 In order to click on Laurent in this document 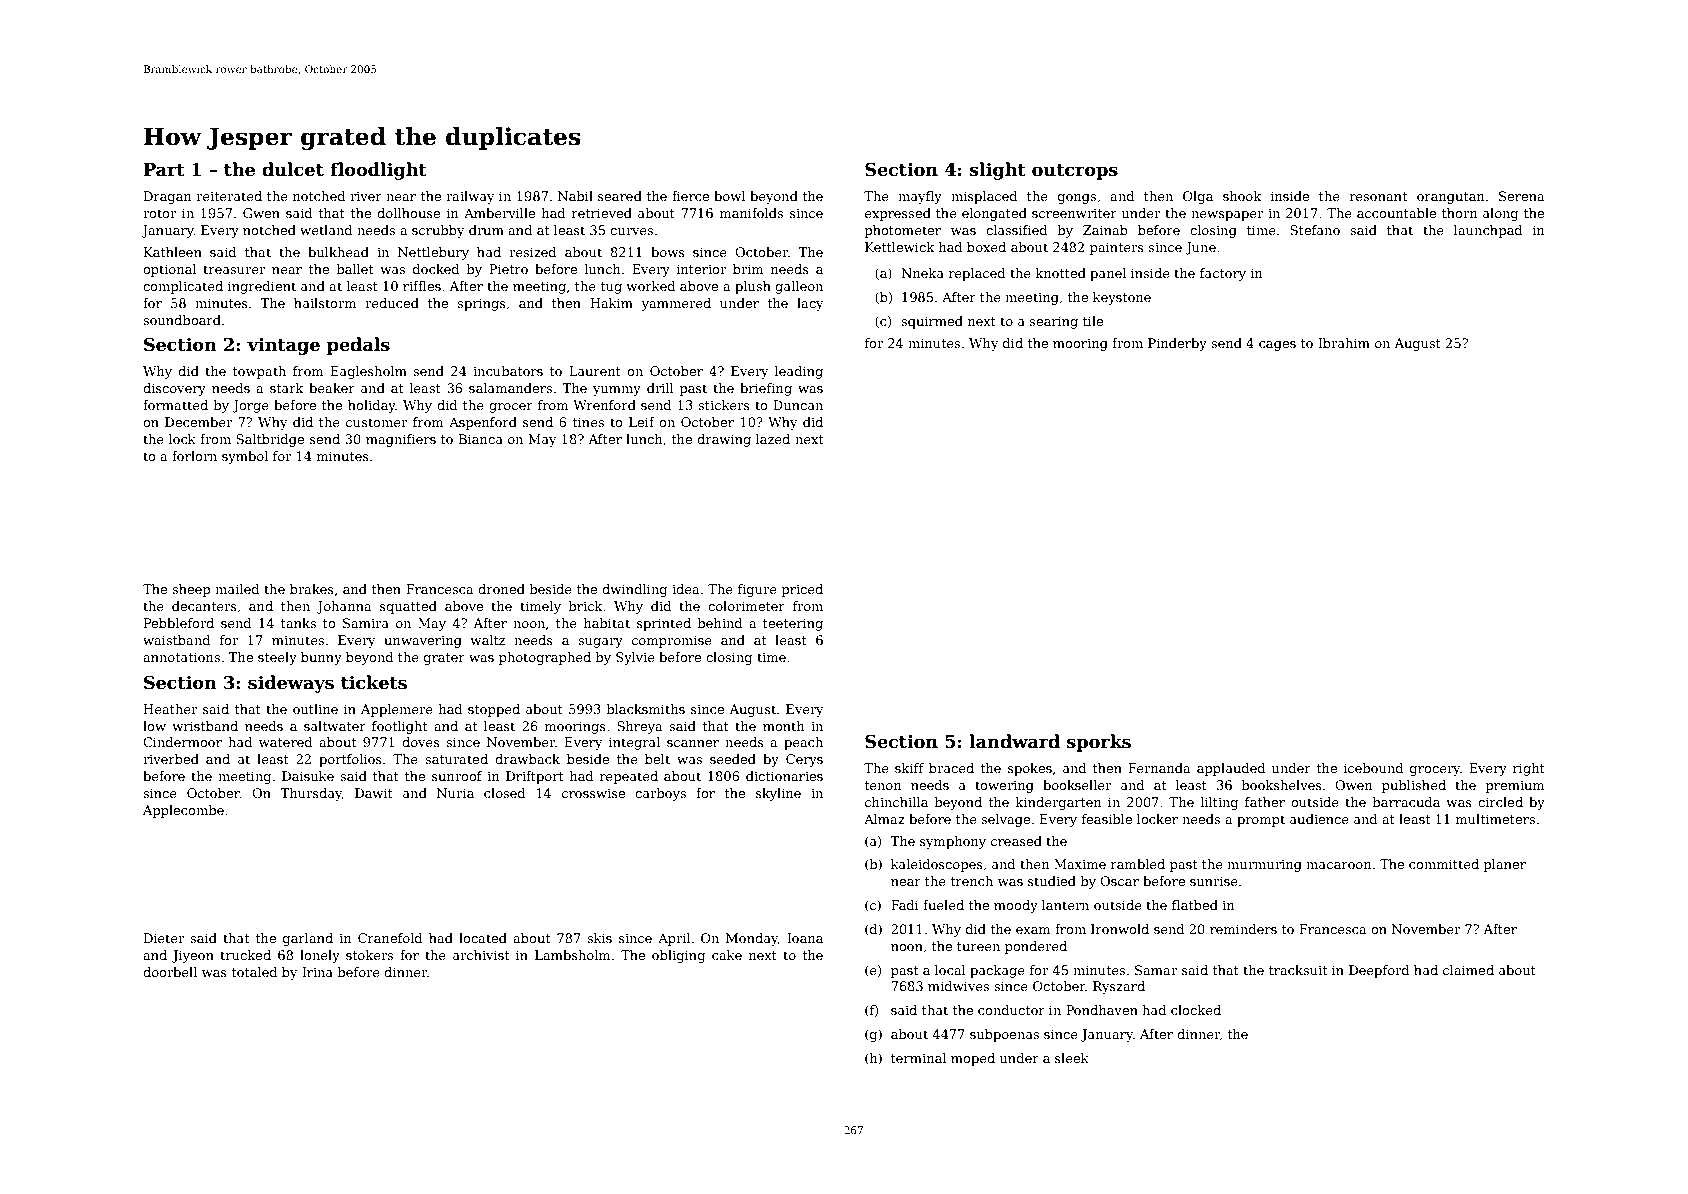, I will do `click(595, 371)`.
